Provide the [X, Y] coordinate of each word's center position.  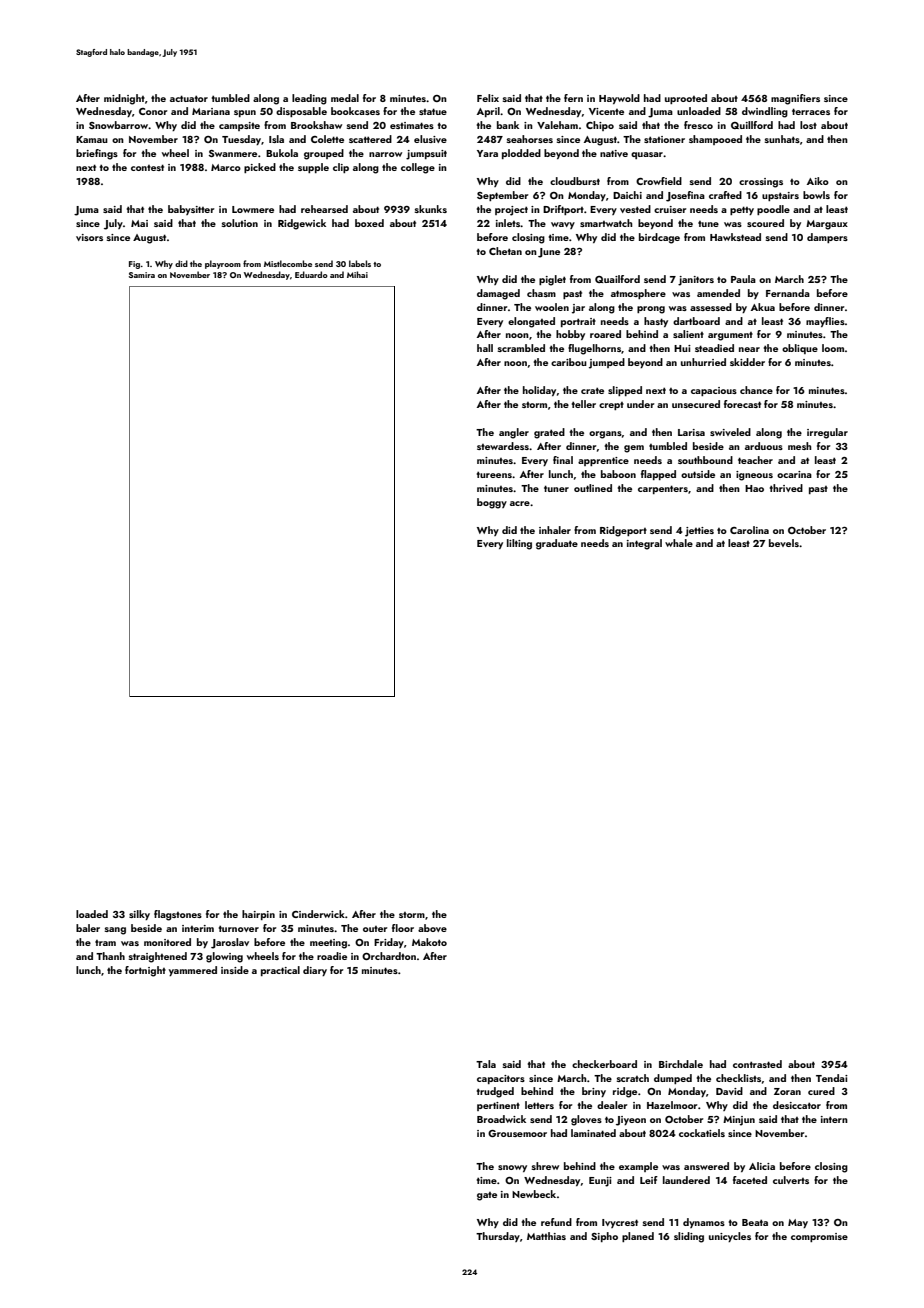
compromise [819, 1237]
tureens [494, 474]
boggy [492, 503]
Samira [142, 275]
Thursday [498, 1237]
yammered [193, 971]
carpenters [663, 489]
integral [644, 544]
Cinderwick [318, 914]
